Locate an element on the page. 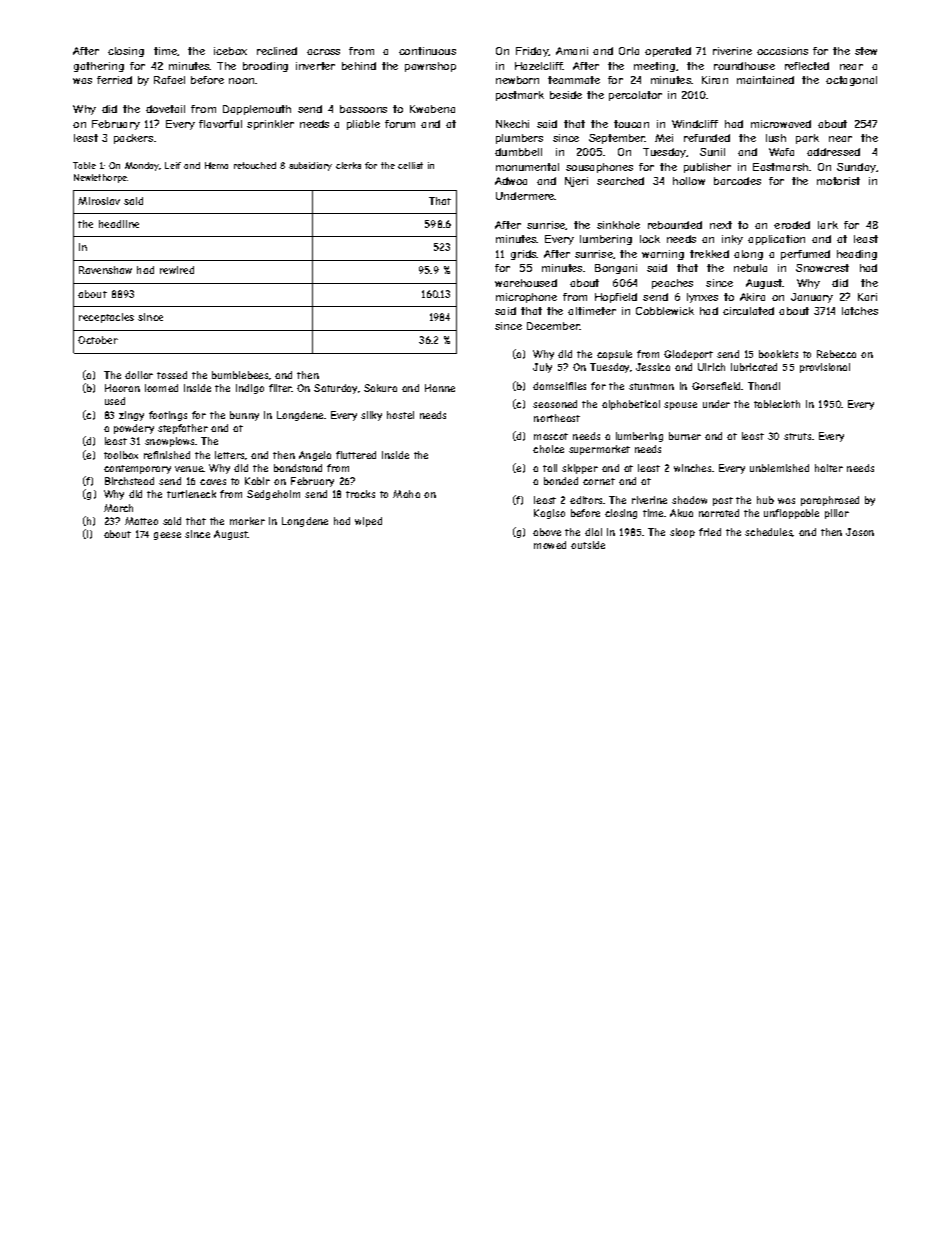 The height and width of the page is (1233, 952). editors is located at coordinates (587, 500).
